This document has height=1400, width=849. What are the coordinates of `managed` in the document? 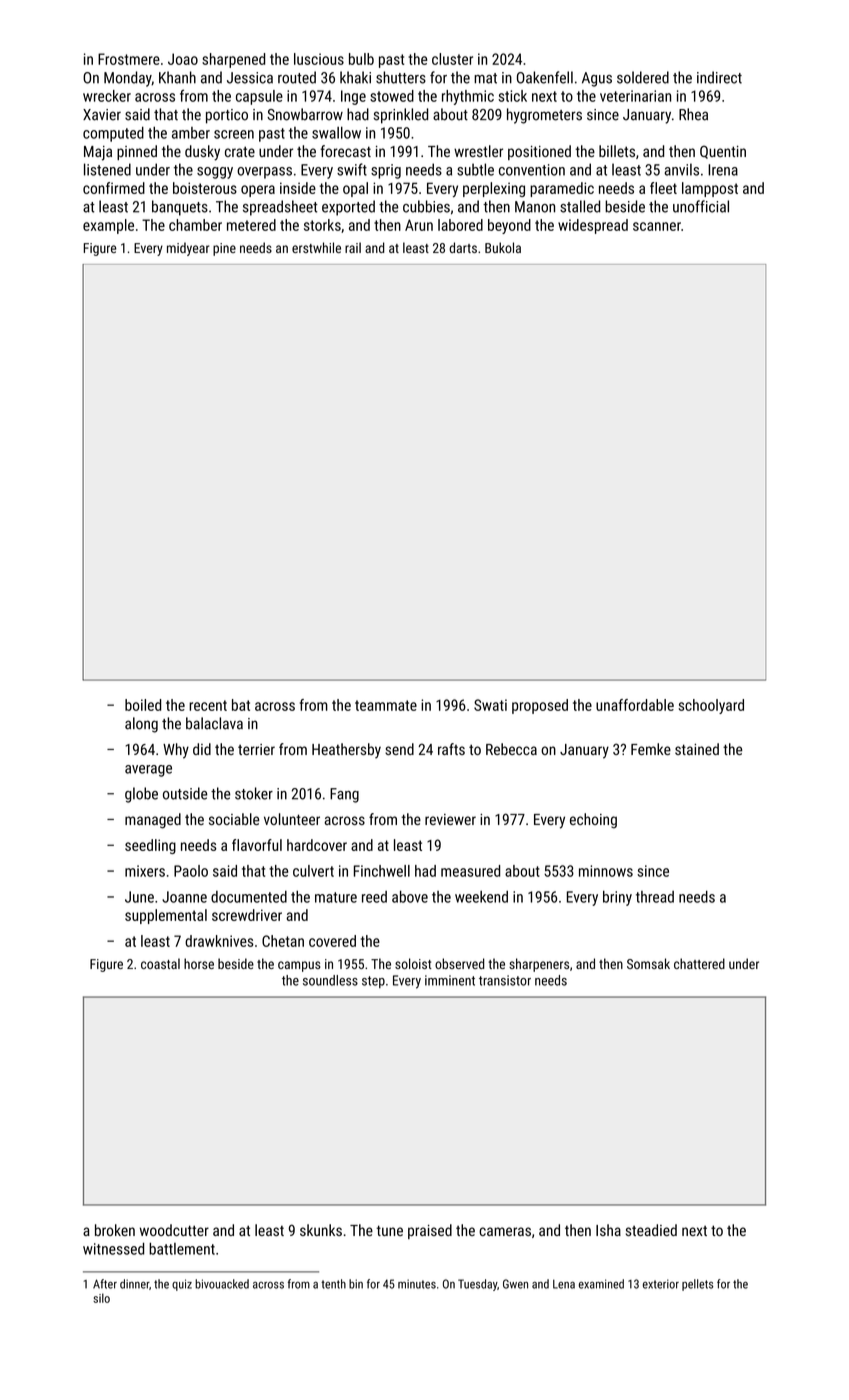 It's located at (153, 821).
